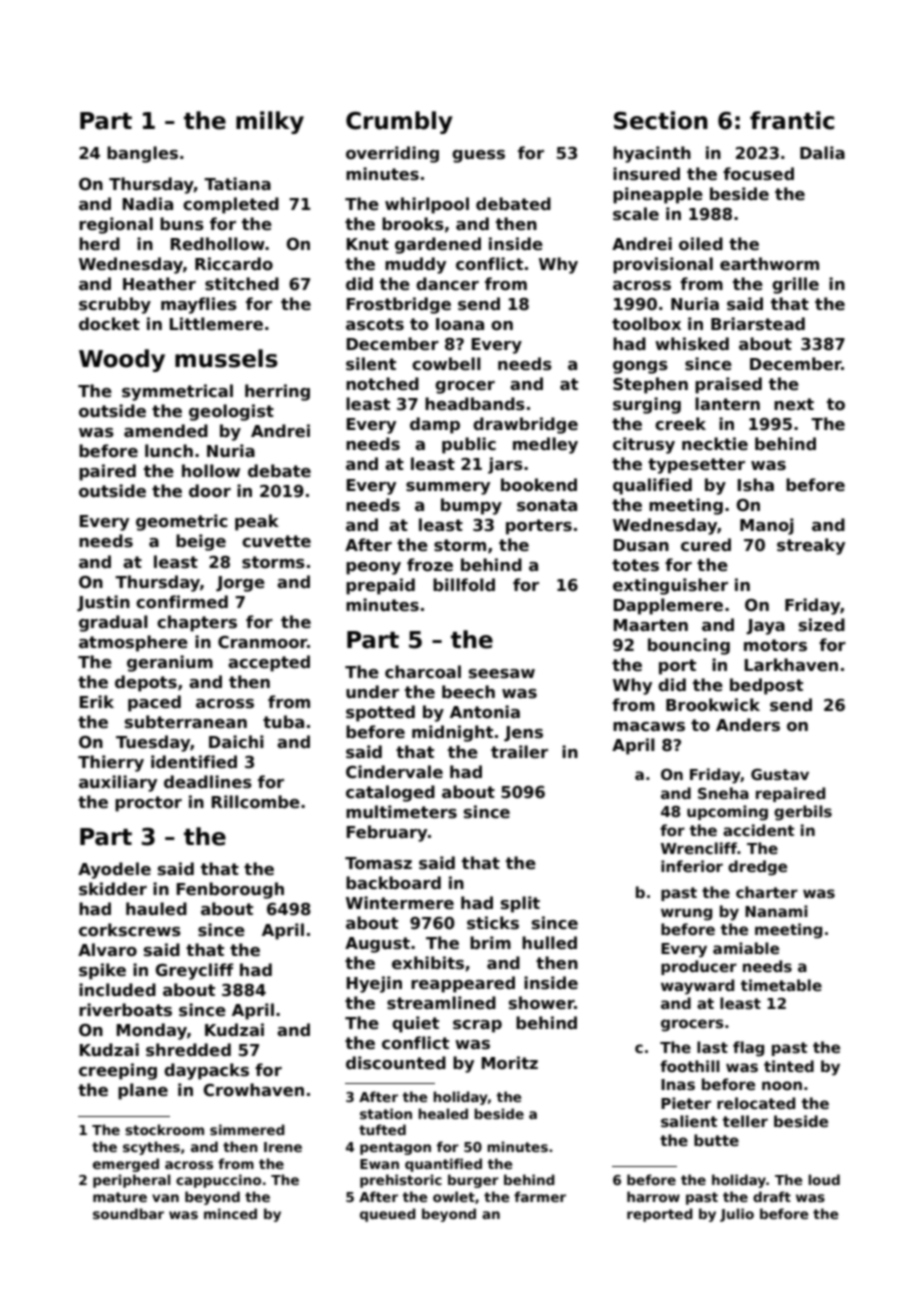  I want to click on soundbar, so click(128, 1213).
